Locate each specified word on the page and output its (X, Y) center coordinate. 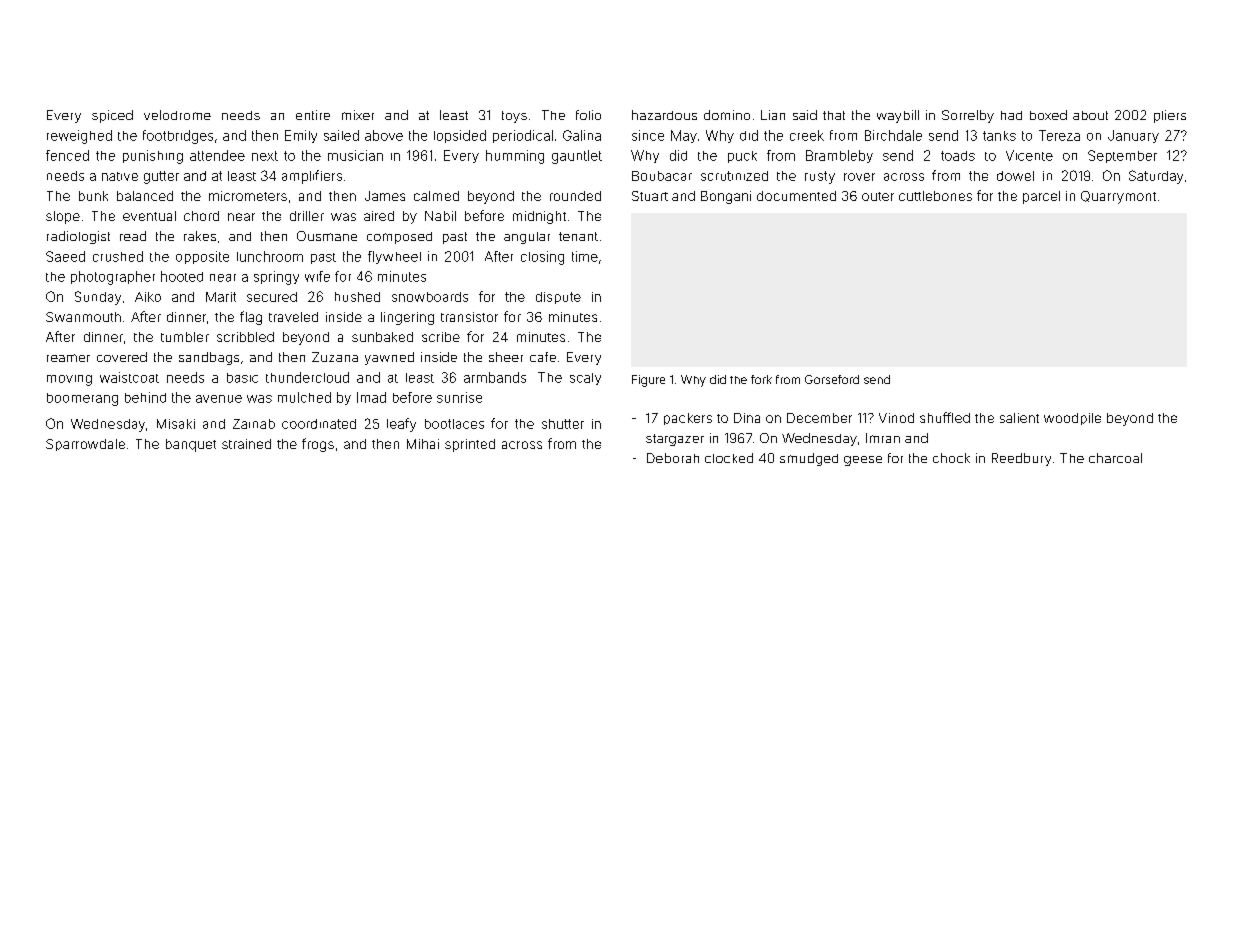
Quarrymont (1118, 197)
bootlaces (454, 424)
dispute (558, 298)
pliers (1170, 116)
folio (588, 115)
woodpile (1072, 419)
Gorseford (832, 379)
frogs (318, 445)
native (120, 176)
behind (145, 397)
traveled (293, 317)
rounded (575, 196)
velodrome (177, 115)
